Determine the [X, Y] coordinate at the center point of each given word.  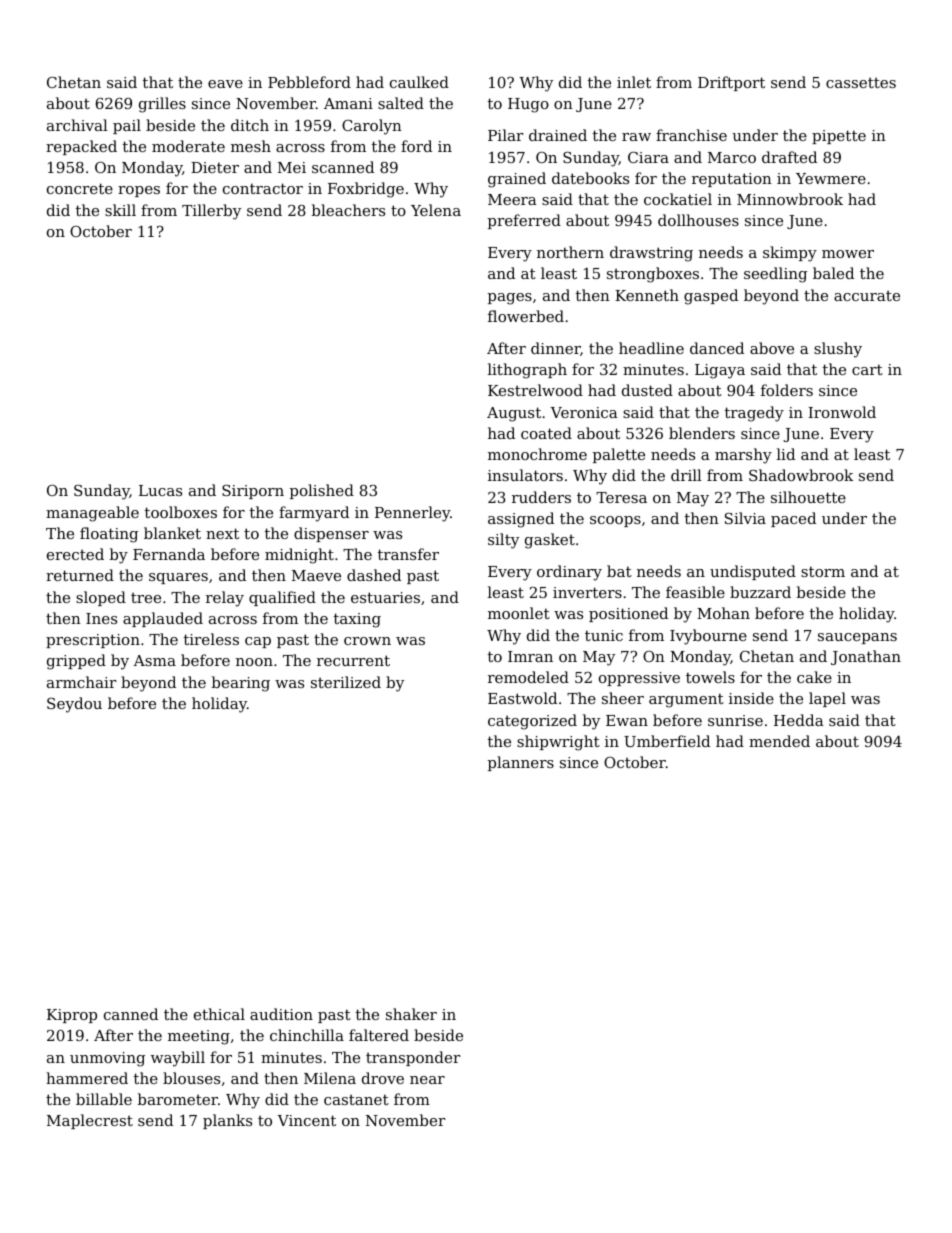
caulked [419, 82]
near [427, 1080]
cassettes [861, 83]
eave [225, 84]
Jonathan [866, 657]
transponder [413, 1058]
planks [227, 1121]
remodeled [528, 677]
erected [75, 554]
